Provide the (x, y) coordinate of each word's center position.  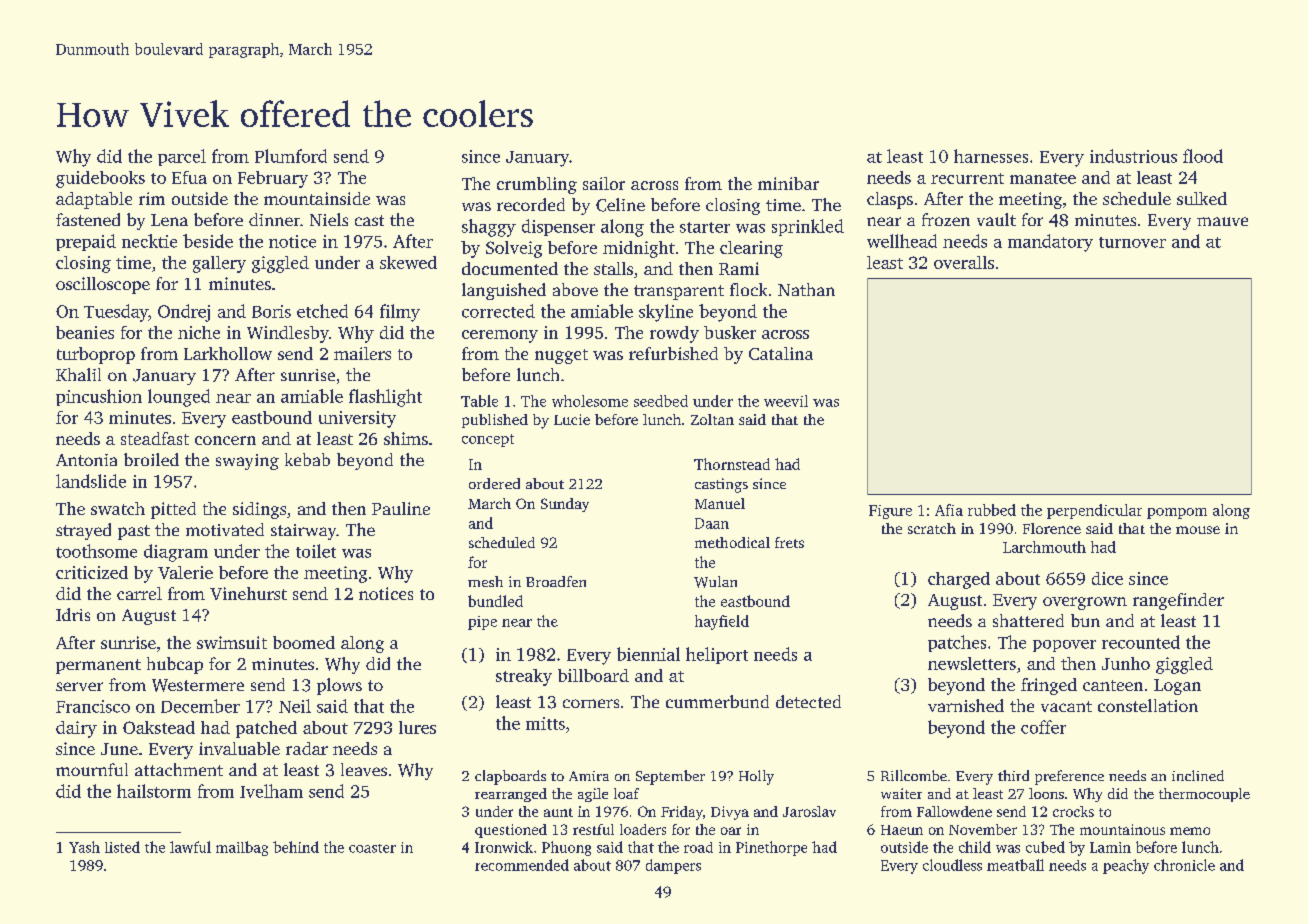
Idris (73, 614)
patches (957, 643)
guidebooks (100, 179)
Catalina (781, 353)
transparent (679, 292)
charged (959, 580)
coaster (372, 848)
